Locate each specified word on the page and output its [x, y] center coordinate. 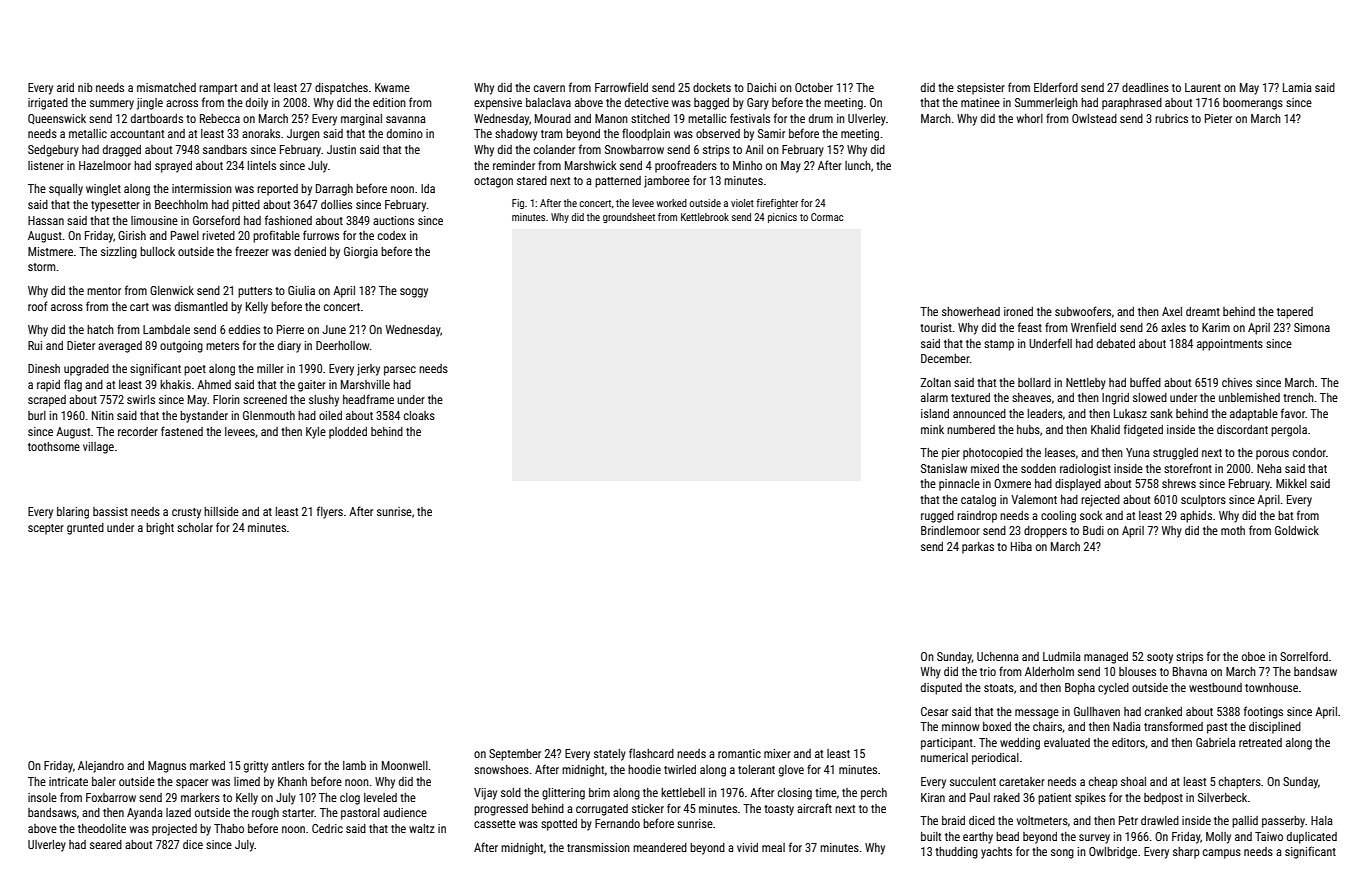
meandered [660, 847]
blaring [73, 513]
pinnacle [959, 485]
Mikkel [1291, 483]
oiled [330, 415]
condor [1309, 452]
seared [106, 844]
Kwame [392, 87]
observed [718, 133]
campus [1222, 854]
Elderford [1056, 87]
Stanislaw [944, 468]
